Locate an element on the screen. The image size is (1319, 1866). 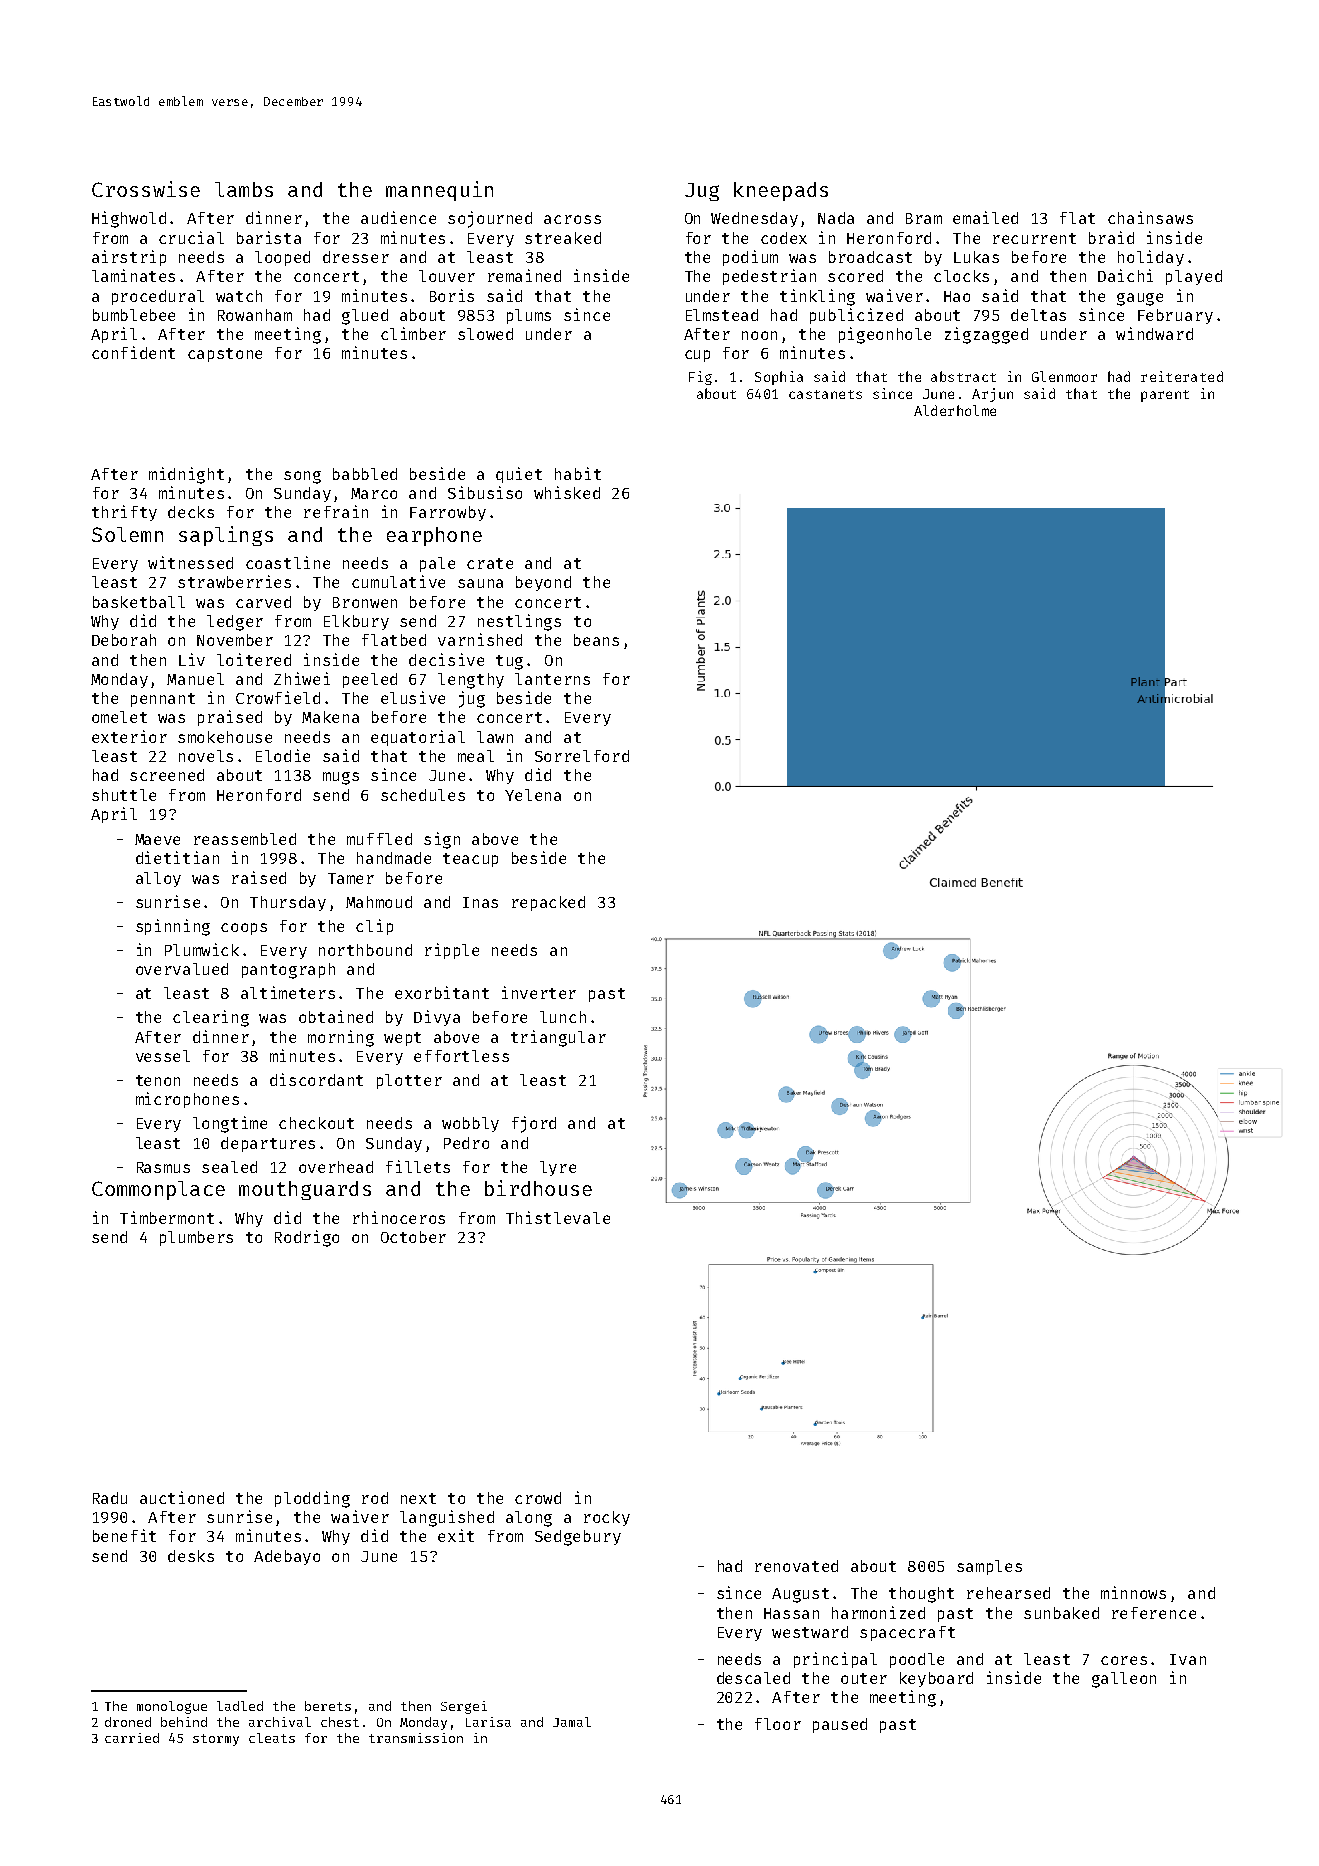
paused is located at coordinates (840, 1725).
